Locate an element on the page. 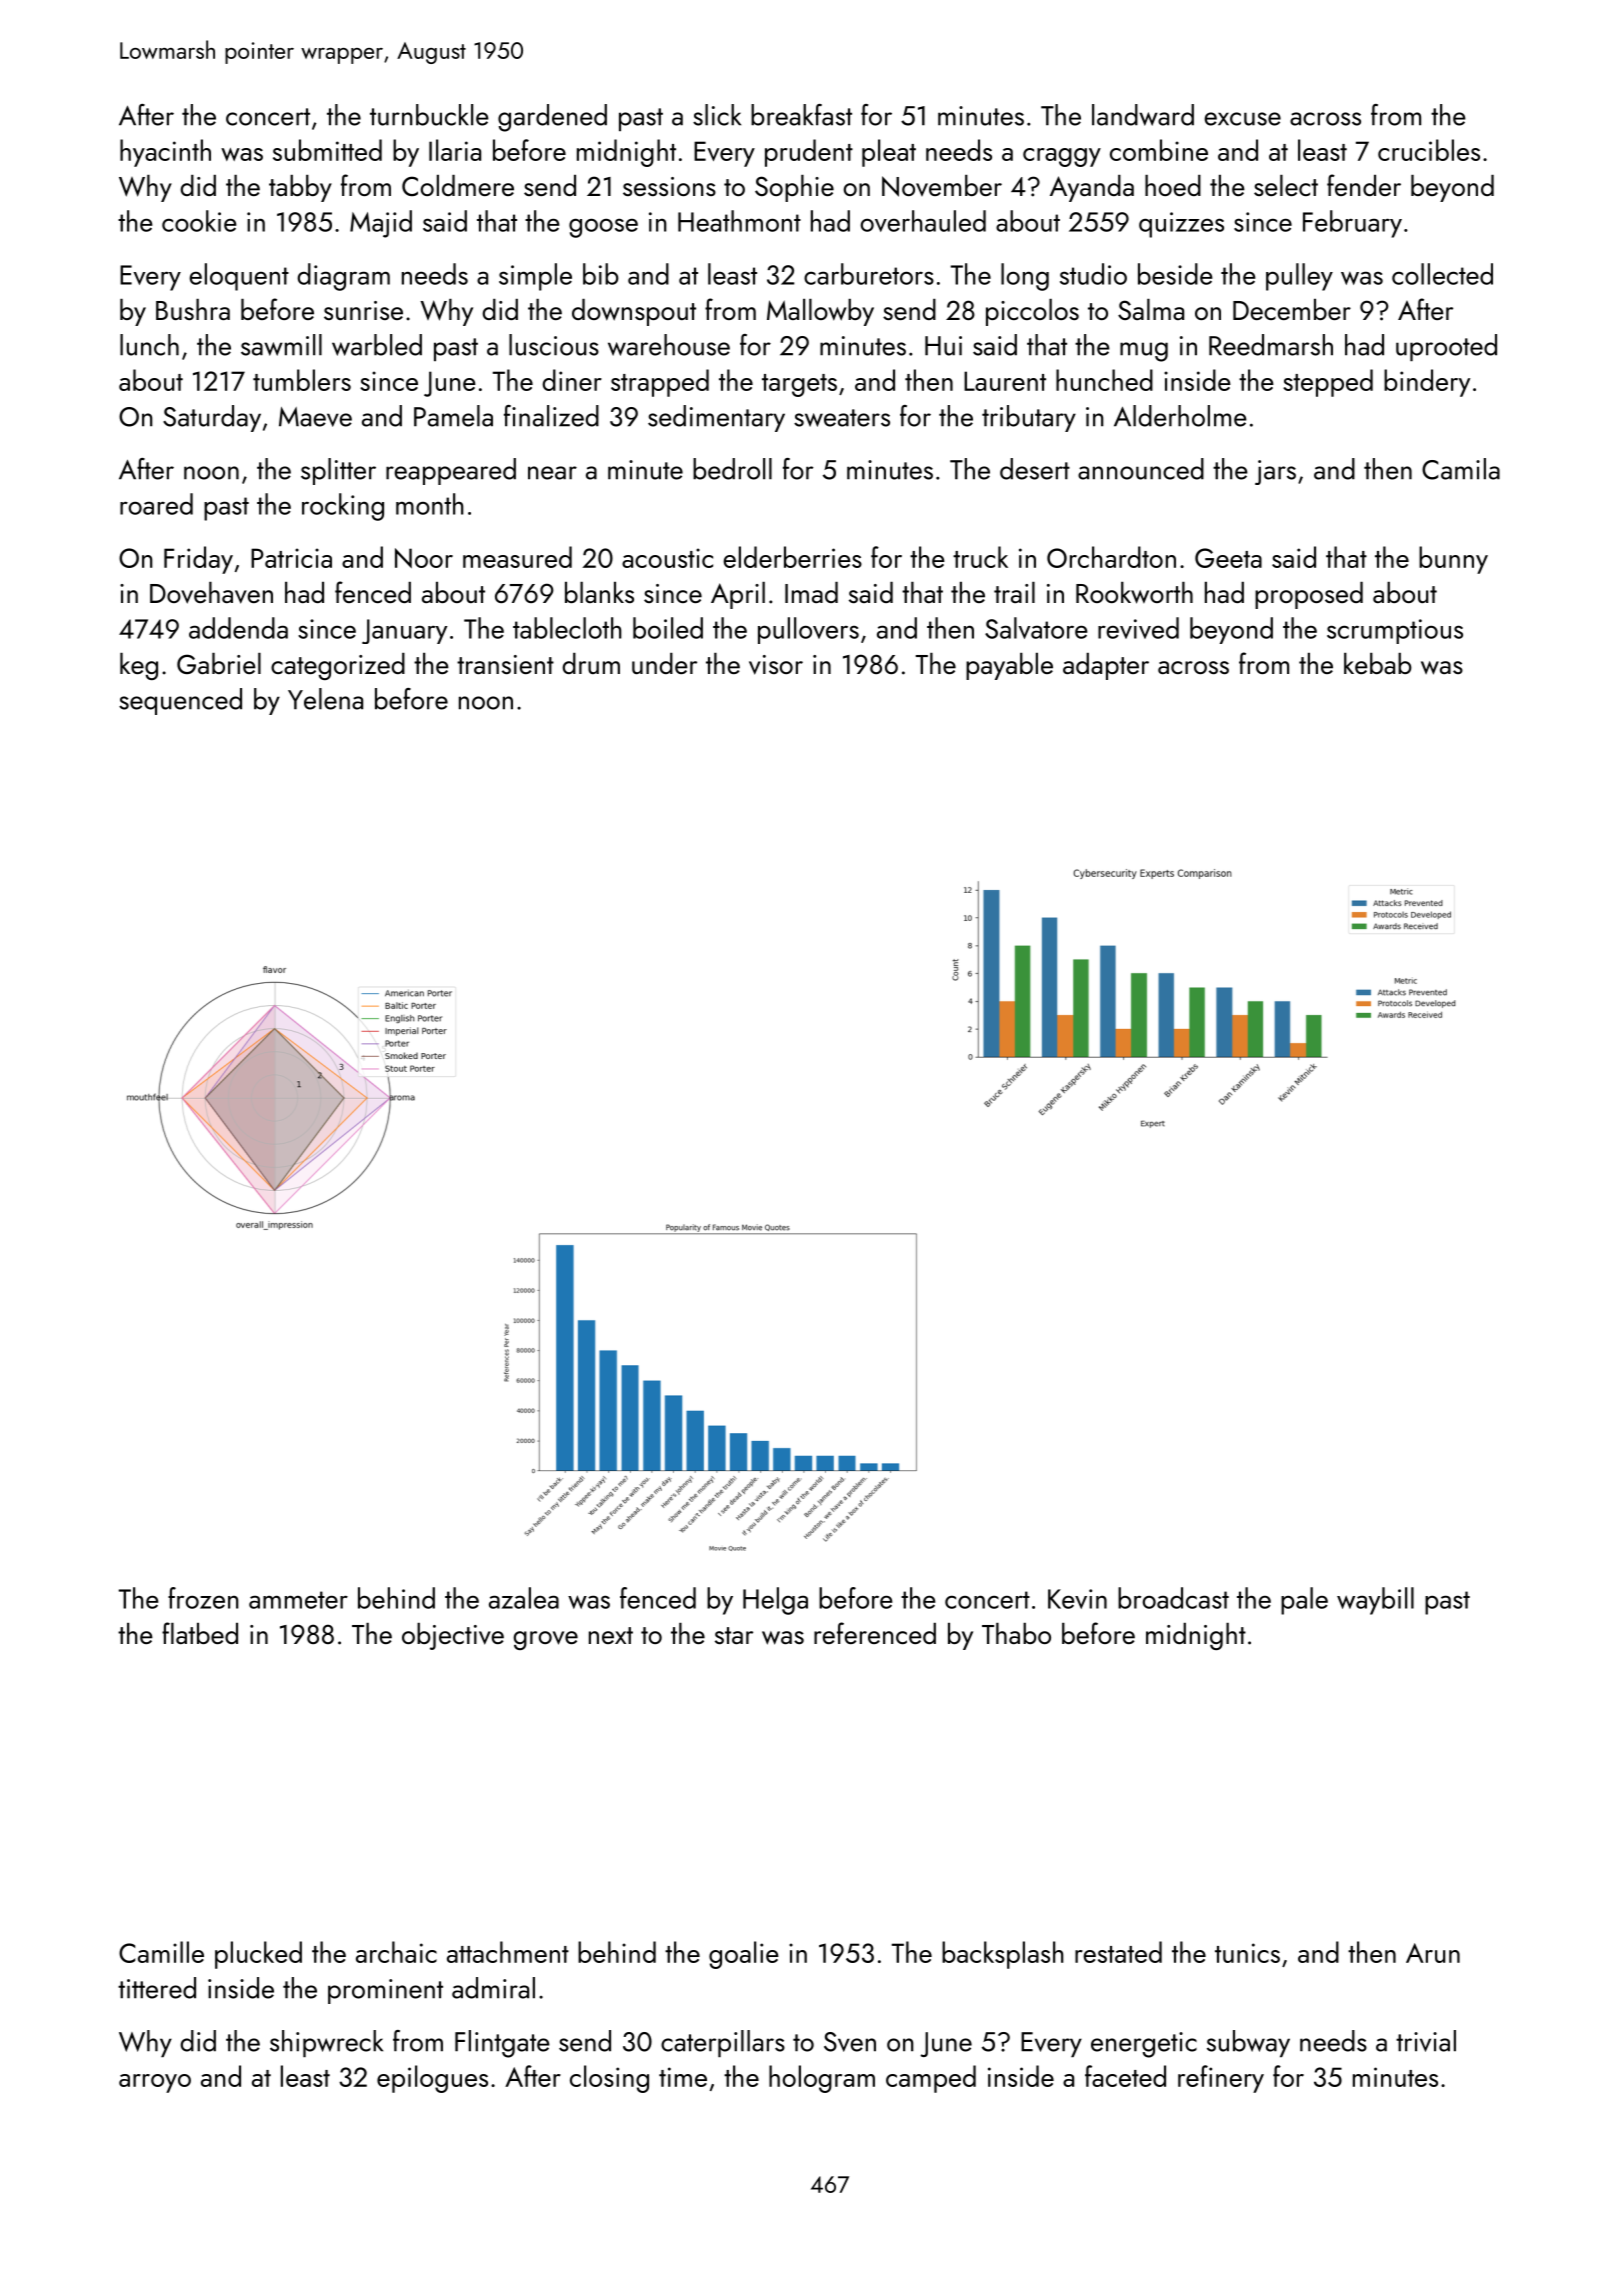 The image size is (1620, 2292). scrumptious is located at coordinates (1395, 631).
